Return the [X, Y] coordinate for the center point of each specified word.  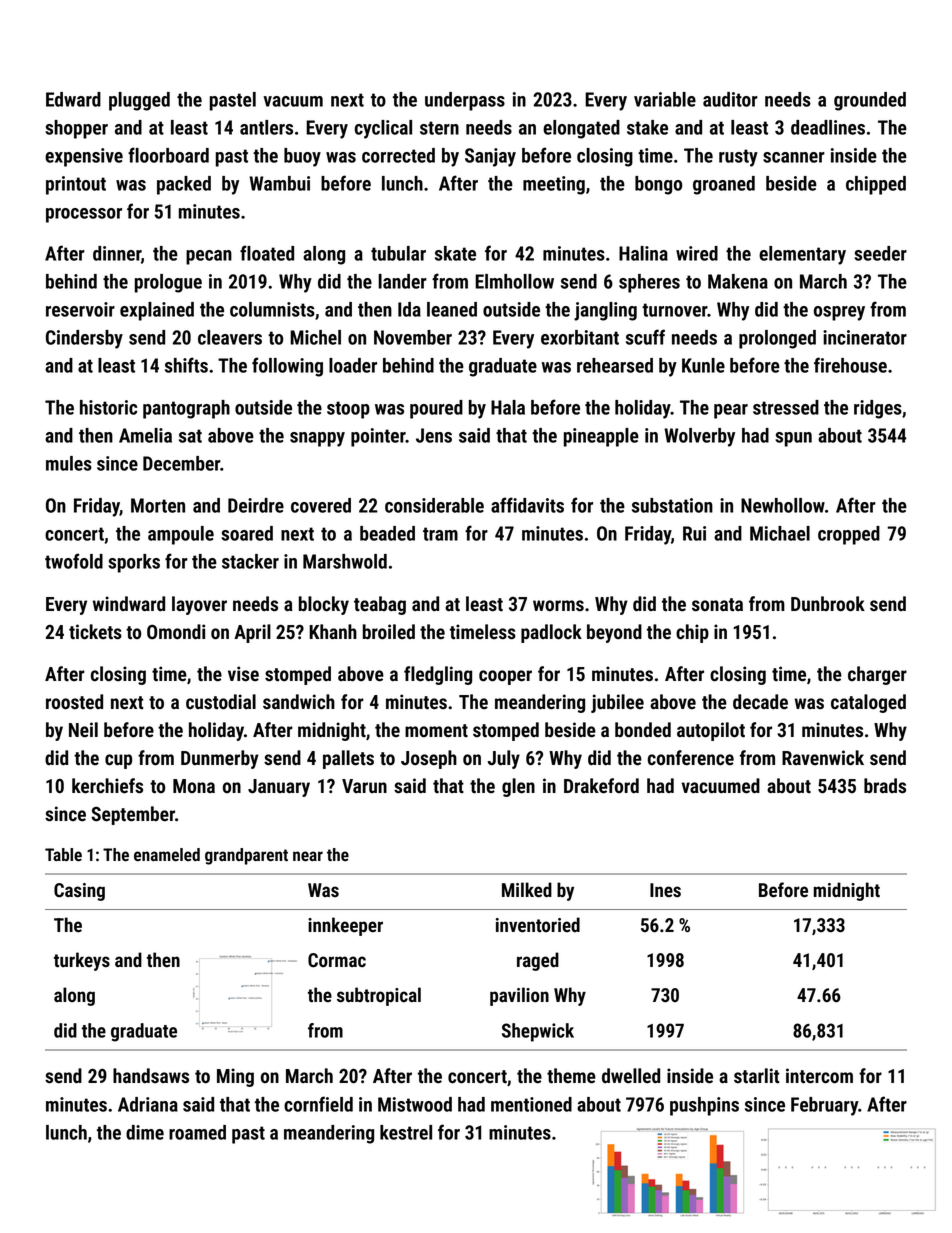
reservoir [80, 309]
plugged [139, 101]
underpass [465, 101]
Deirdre [256, 505]
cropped [849, 535]
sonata [717, 605]
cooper [505, 677]
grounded [870, 101]
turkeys [82, 961]
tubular [398, 253]
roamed [197, 1132]
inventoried [538, 925]
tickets [95, 632]
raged [538, 961]
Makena [738, 281]
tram [440, 534]
